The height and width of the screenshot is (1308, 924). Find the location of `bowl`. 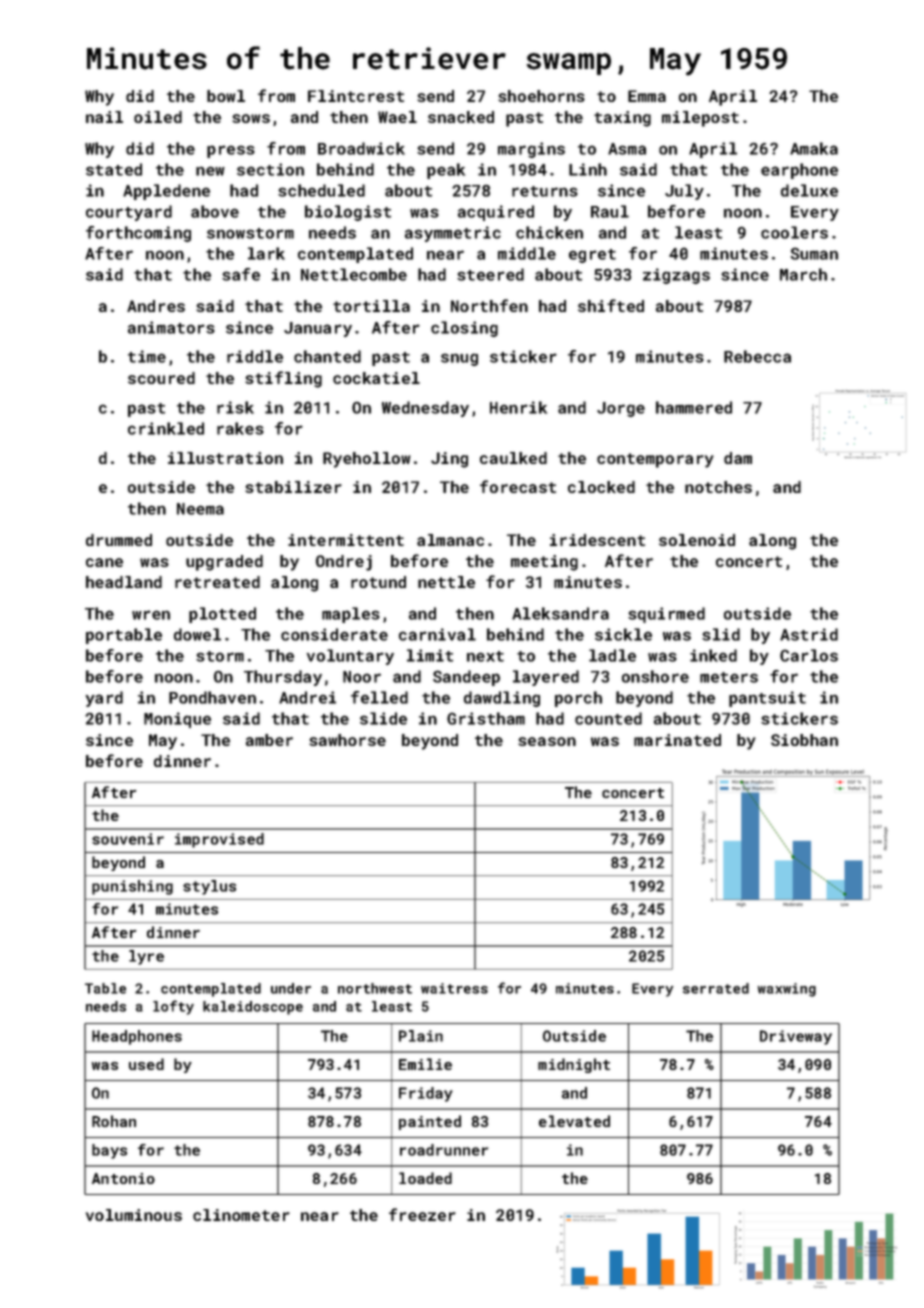

bowl is located at coordinates (226, 96).
